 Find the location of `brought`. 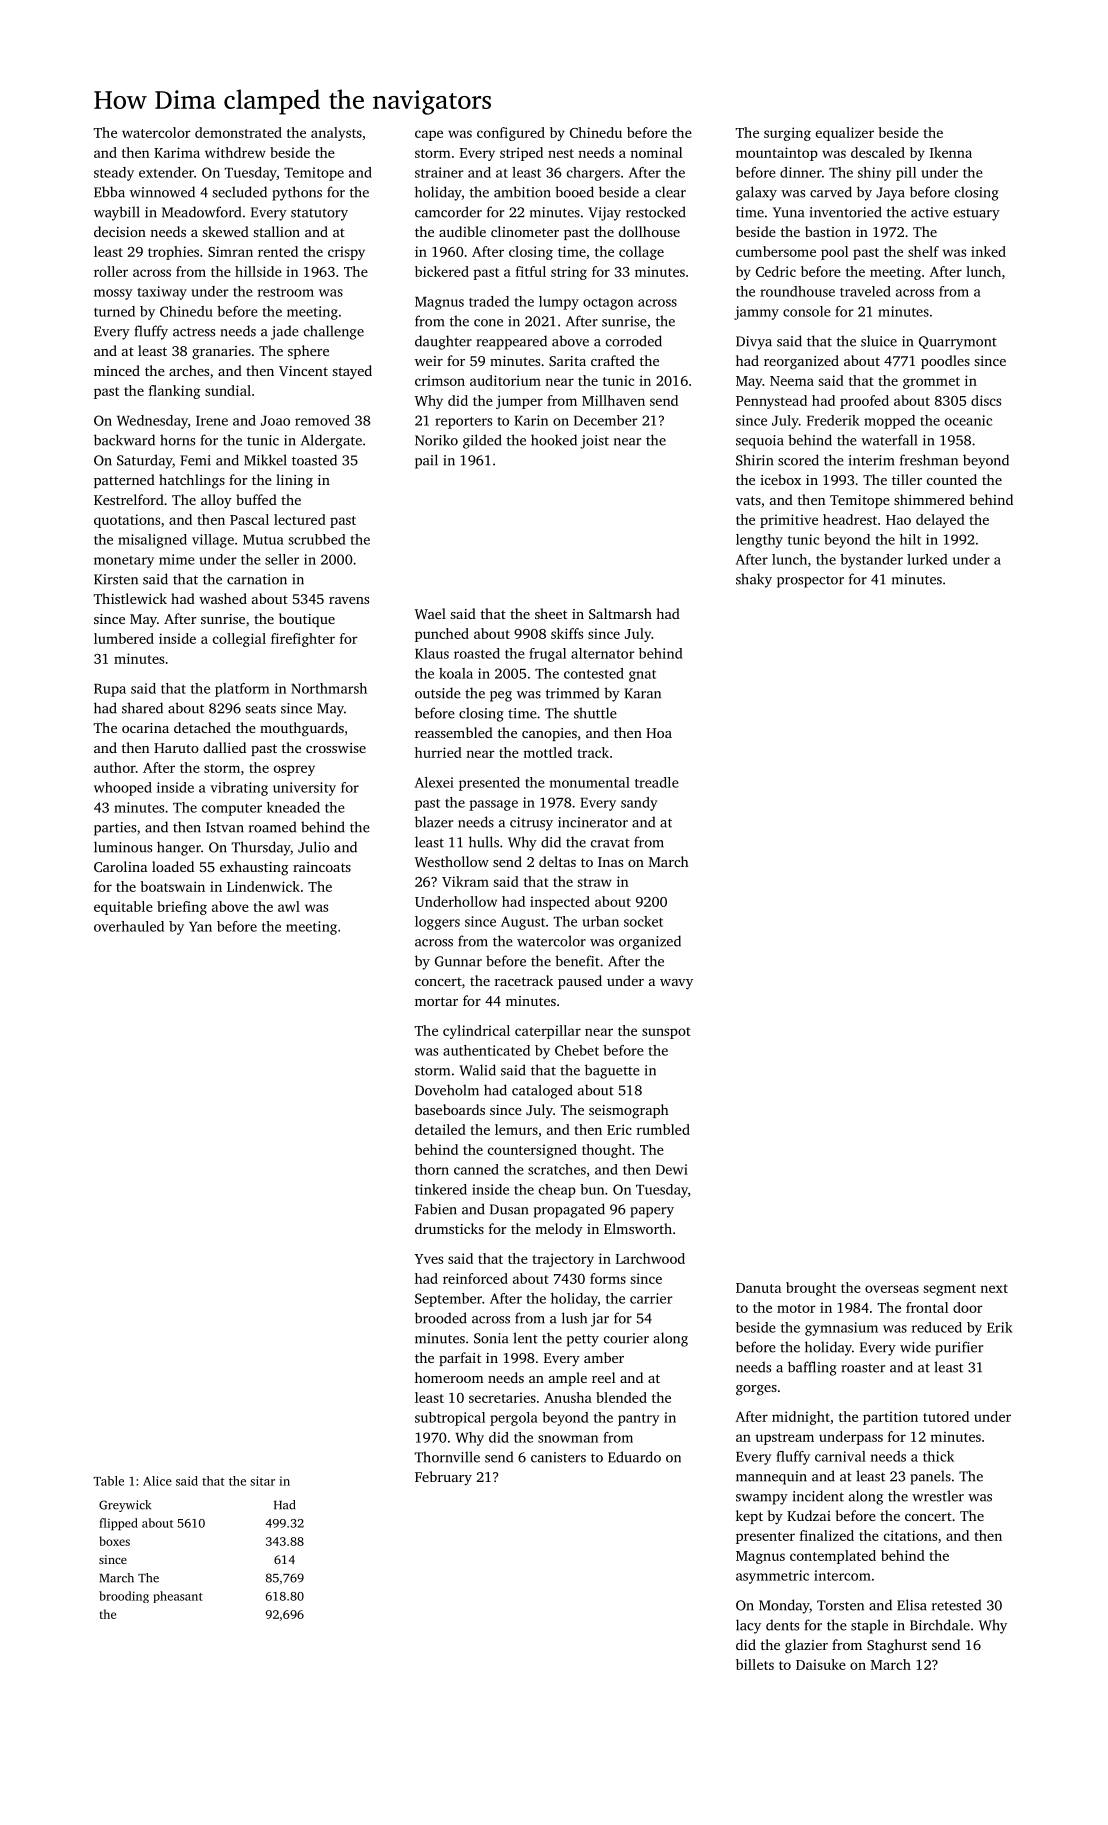

brought is located at coordinates (811, 1289).
